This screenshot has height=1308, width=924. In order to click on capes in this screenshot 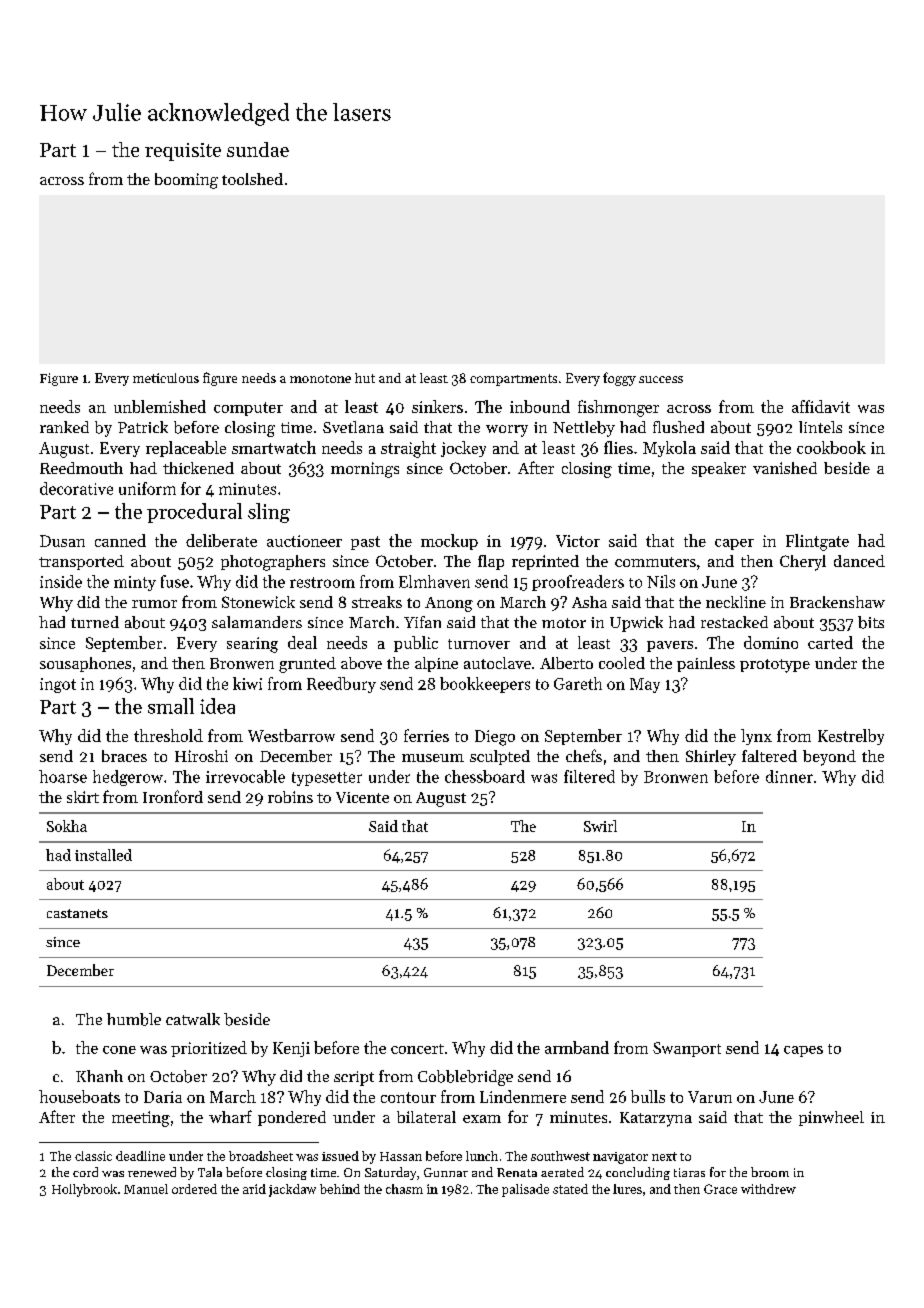, I will do `click(803, 1051)`.
